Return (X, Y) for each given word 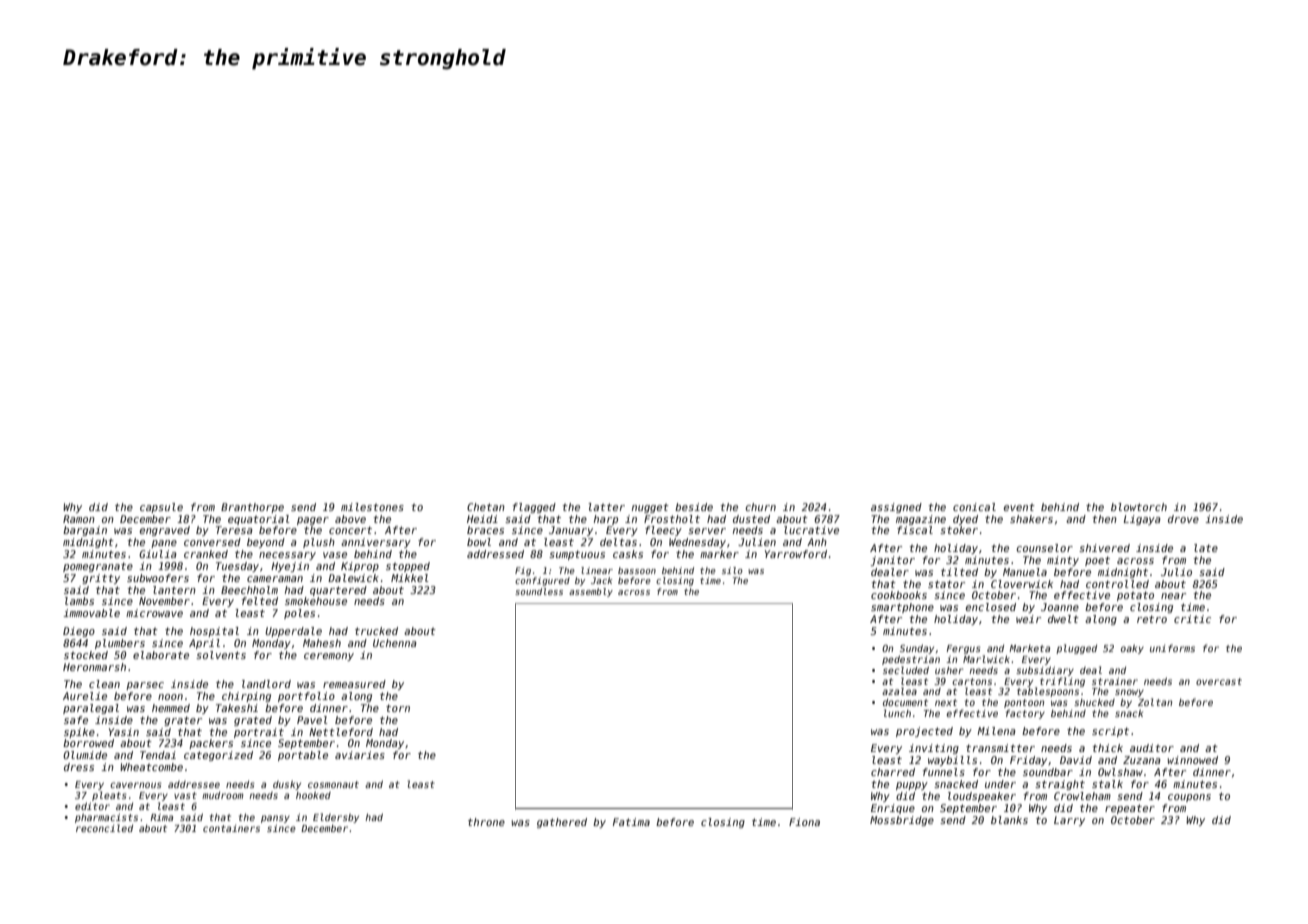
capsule (161, 508)
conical (974, 507)
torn (398, 708)
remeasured (354, 684)
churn (760, 507)
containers (231, 828)
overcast (1219, 681)
